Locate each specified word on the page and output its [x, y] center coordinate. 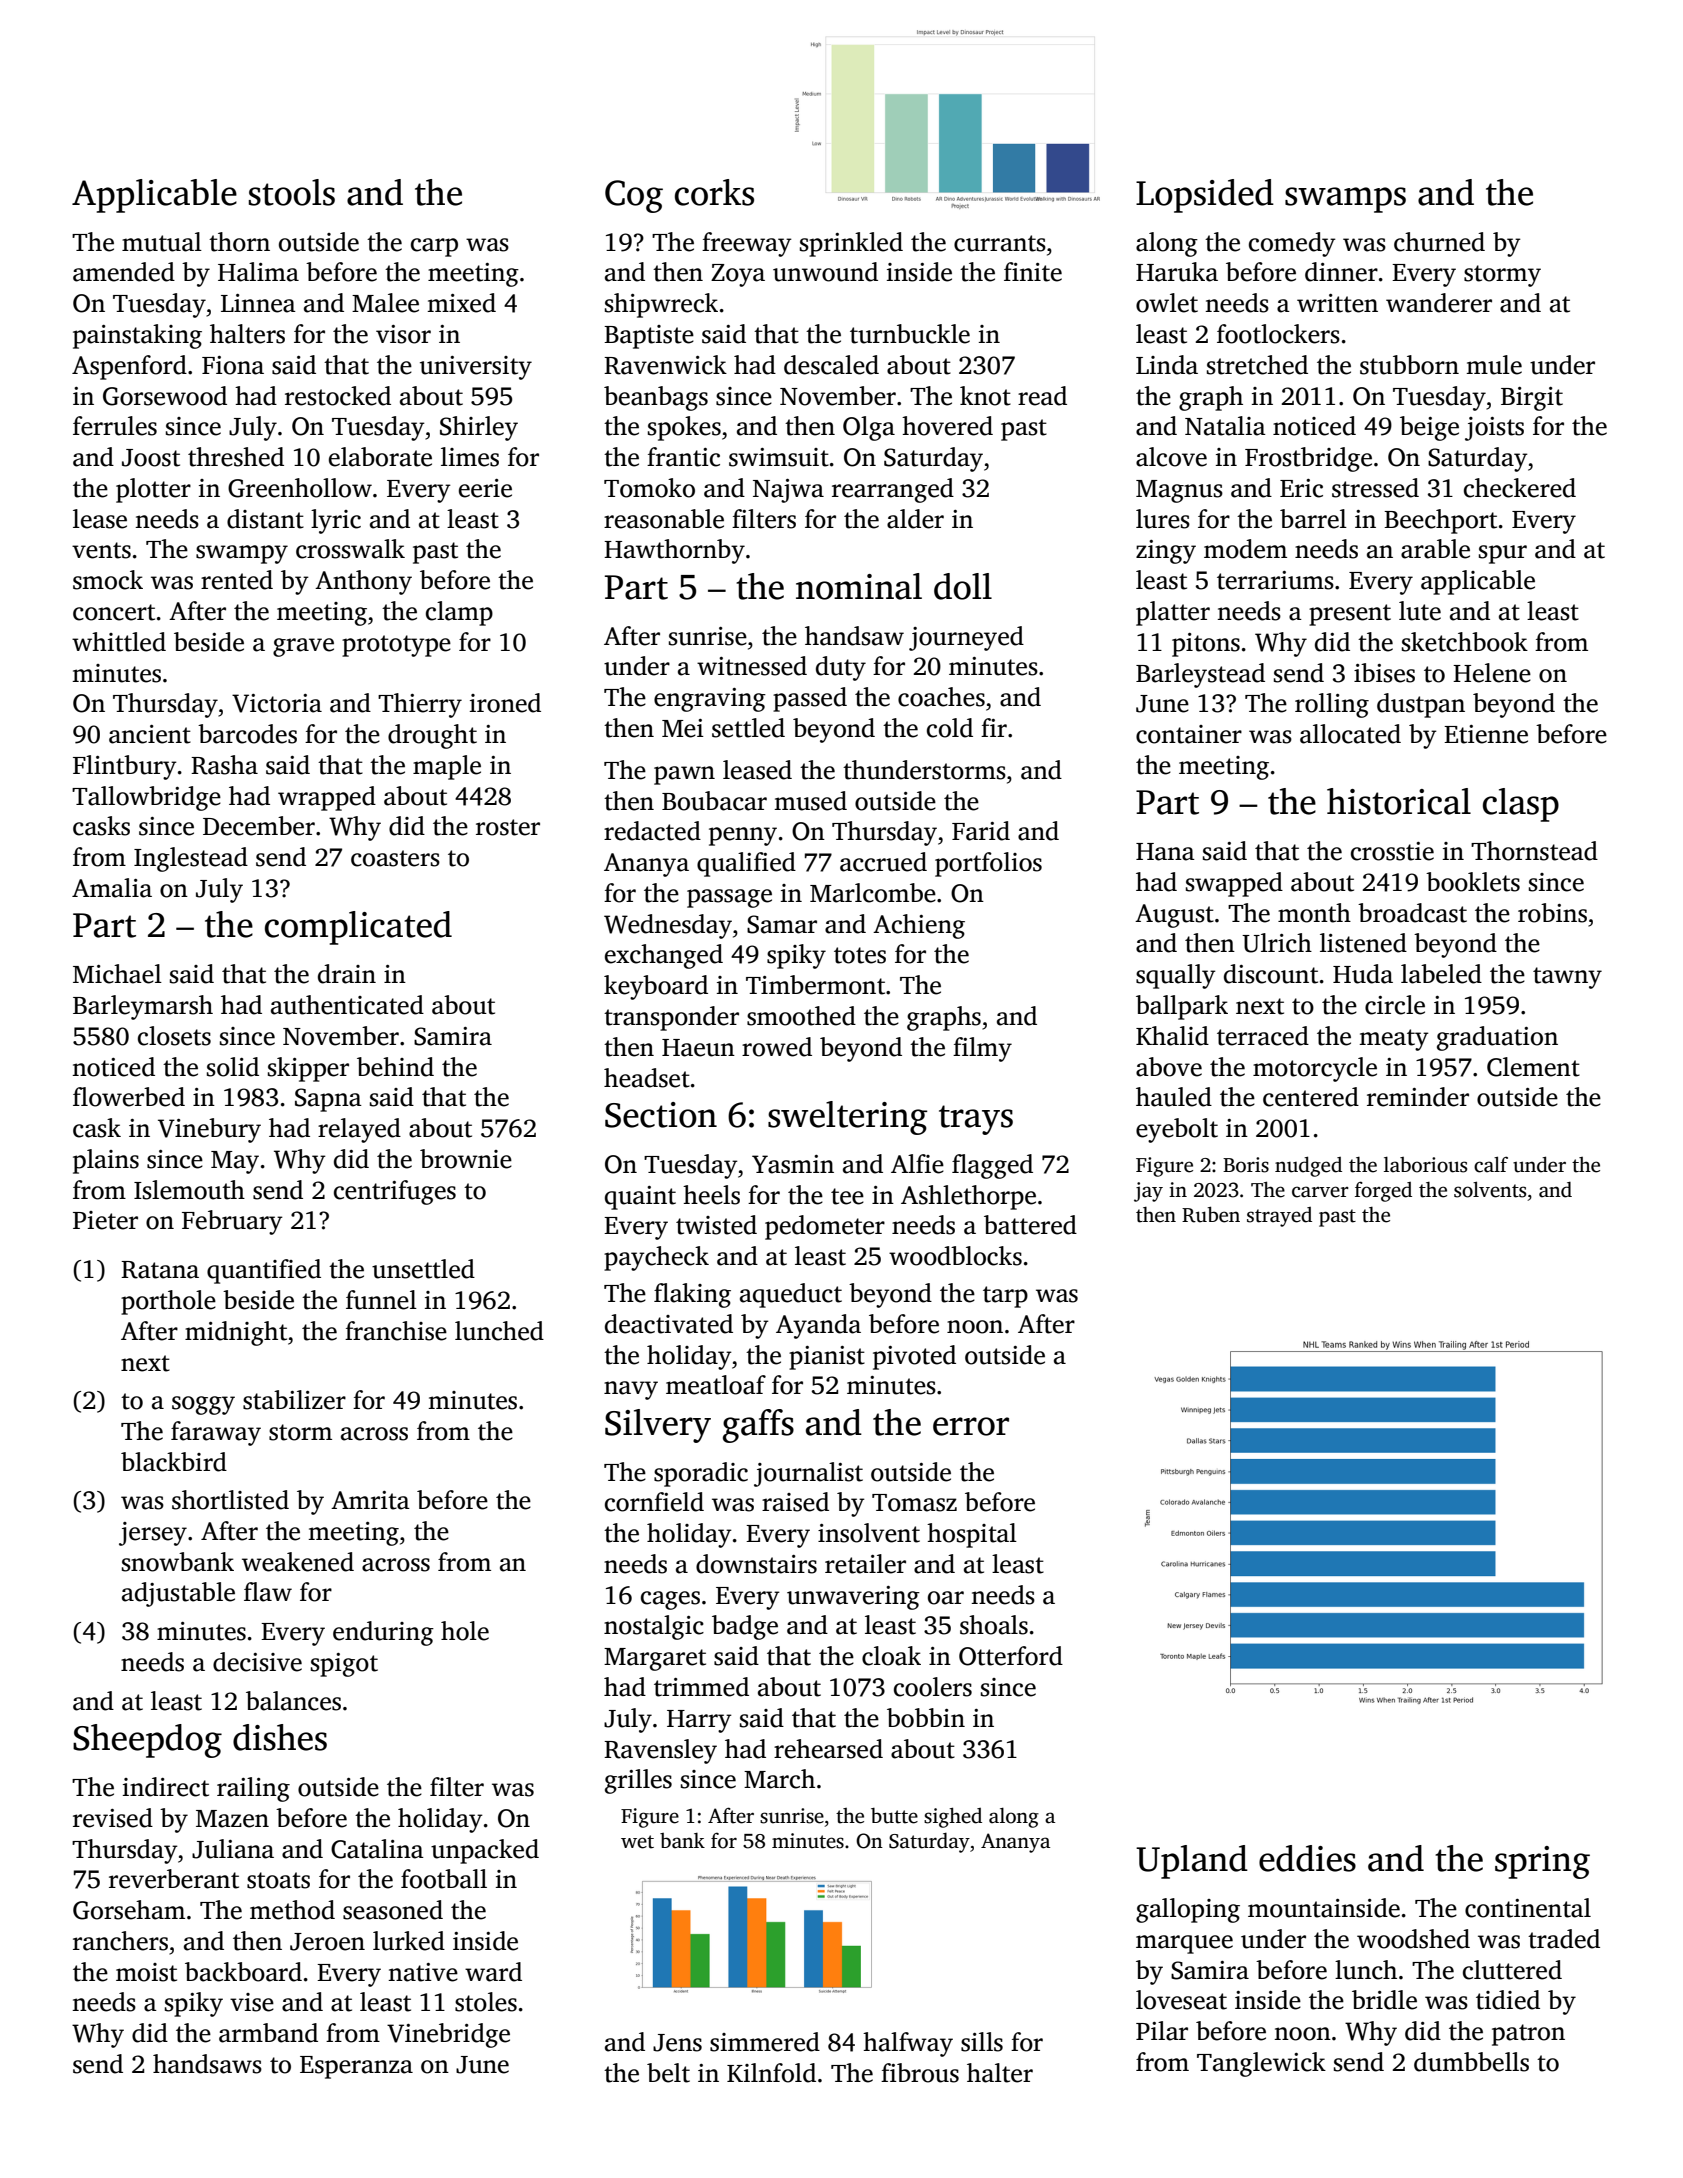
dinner [1341, 272]
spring [1542, 1862]
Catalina [377, 1849]
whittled [119, 642]
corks [714, 192]
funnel [381, 1300]
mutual [162, 242]
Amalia [112, 888]
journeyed [966, 638]
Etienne [1486, 734]
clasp [1521, 805]
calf [1491, 1164]
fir [994, 727]
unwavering [853, 1598]
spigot [344, 1665]
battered [1030, 1225]
